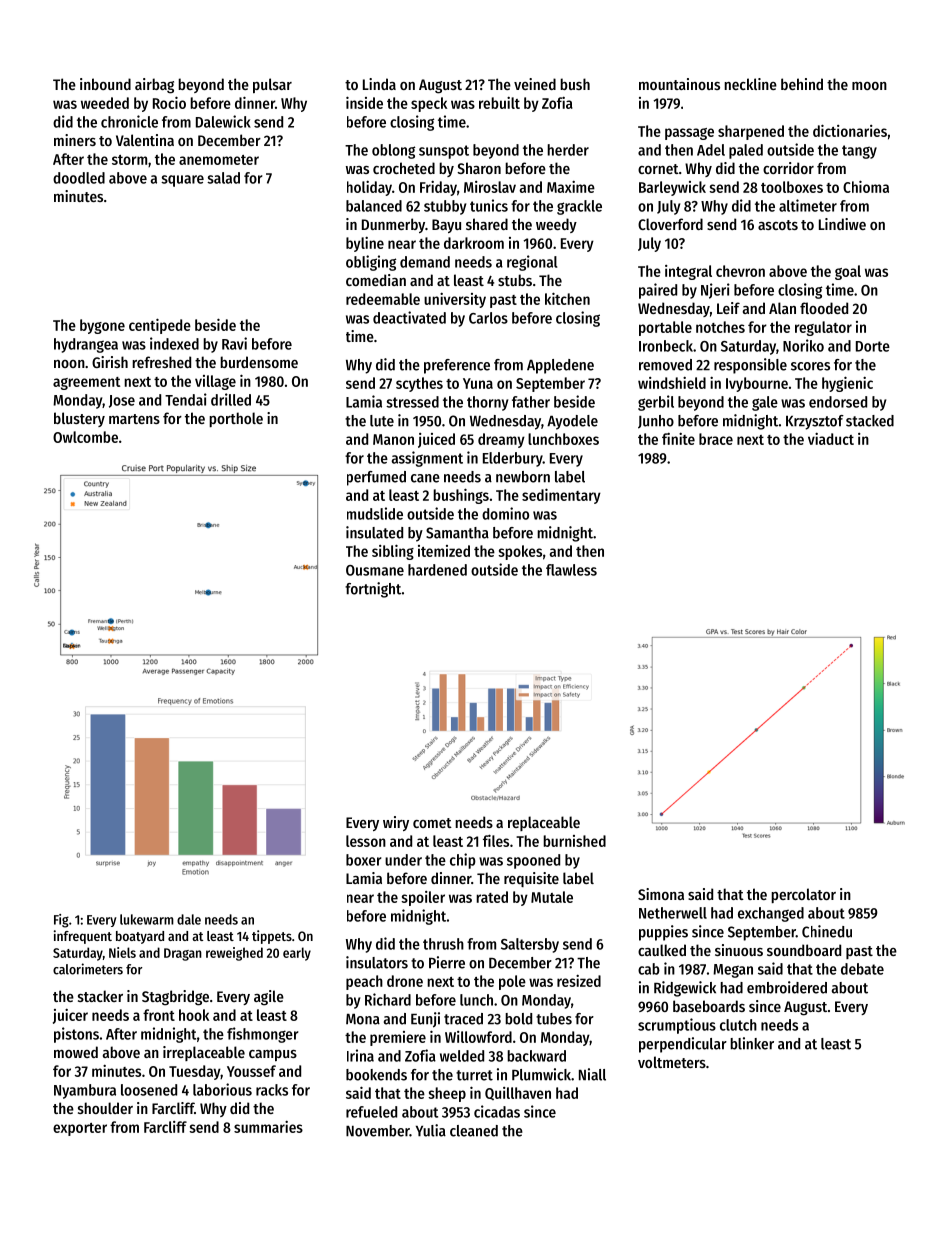 This screenshot has width=952, height=1233. Describe the element at coordinates (869, 86) in the screenshot. I see `moon` at that location.
